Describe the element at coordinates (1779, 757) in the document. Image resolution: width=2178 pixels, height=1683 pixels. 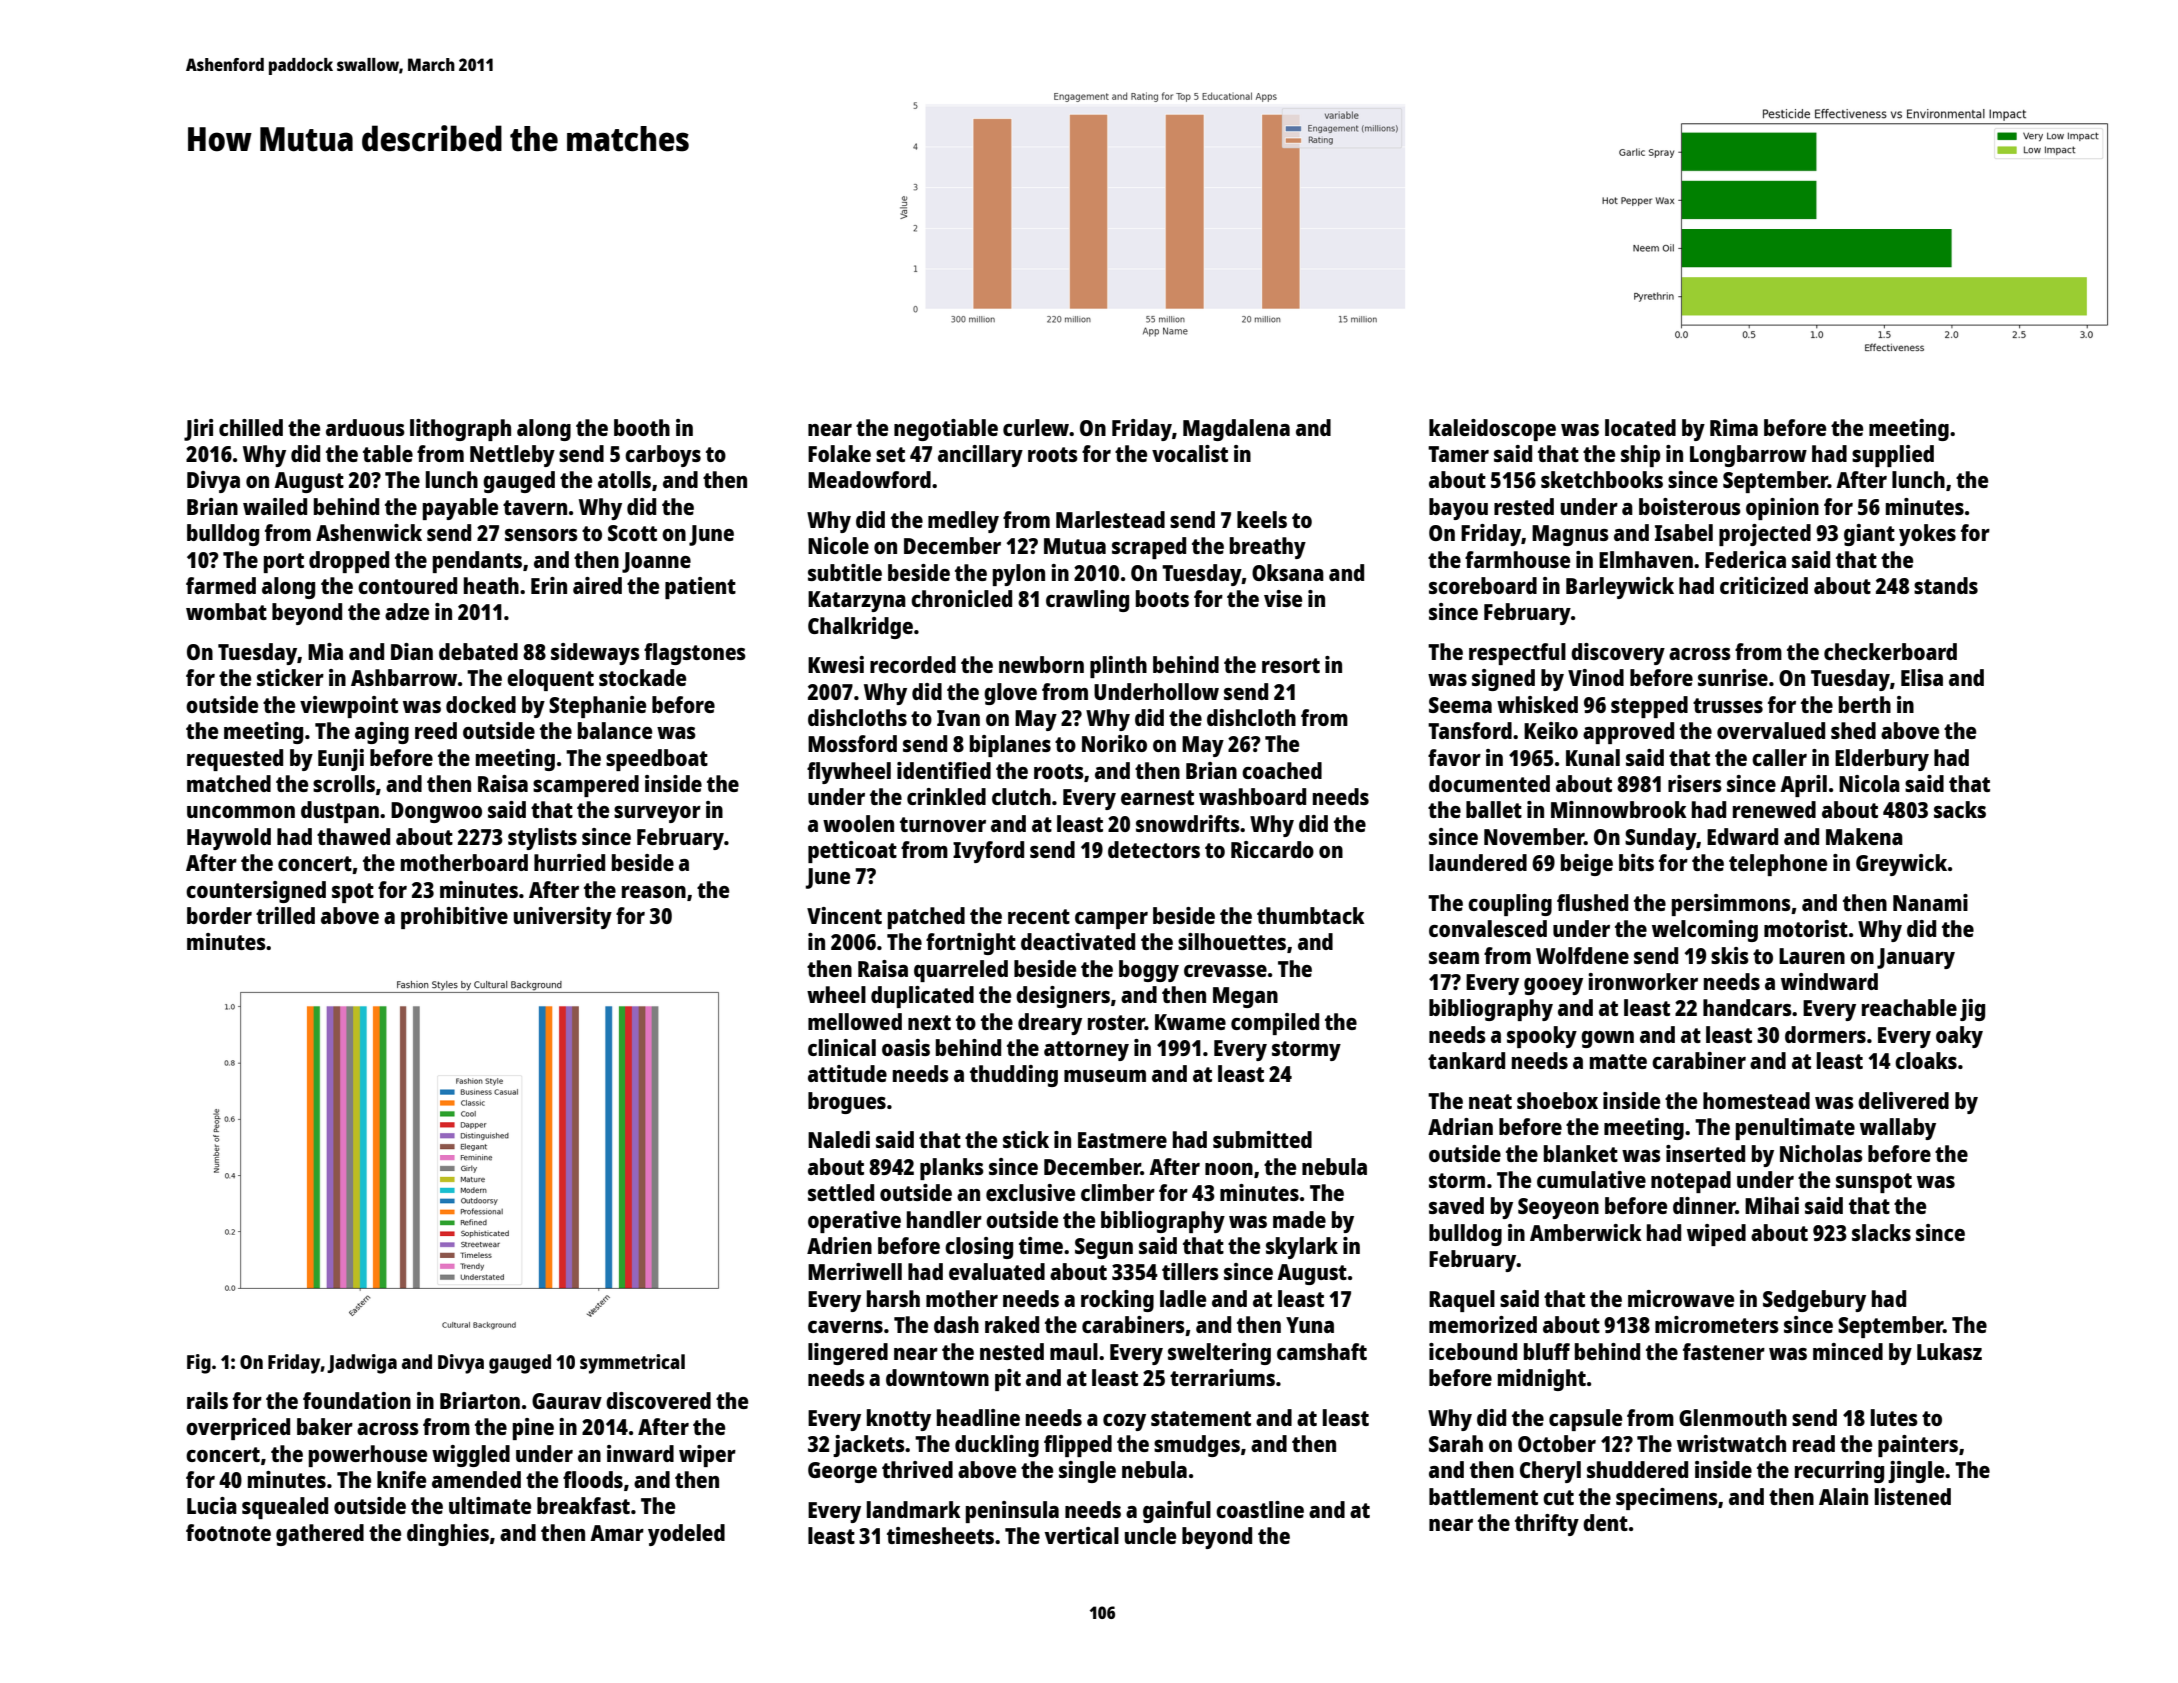
I see `caller` at that location.
